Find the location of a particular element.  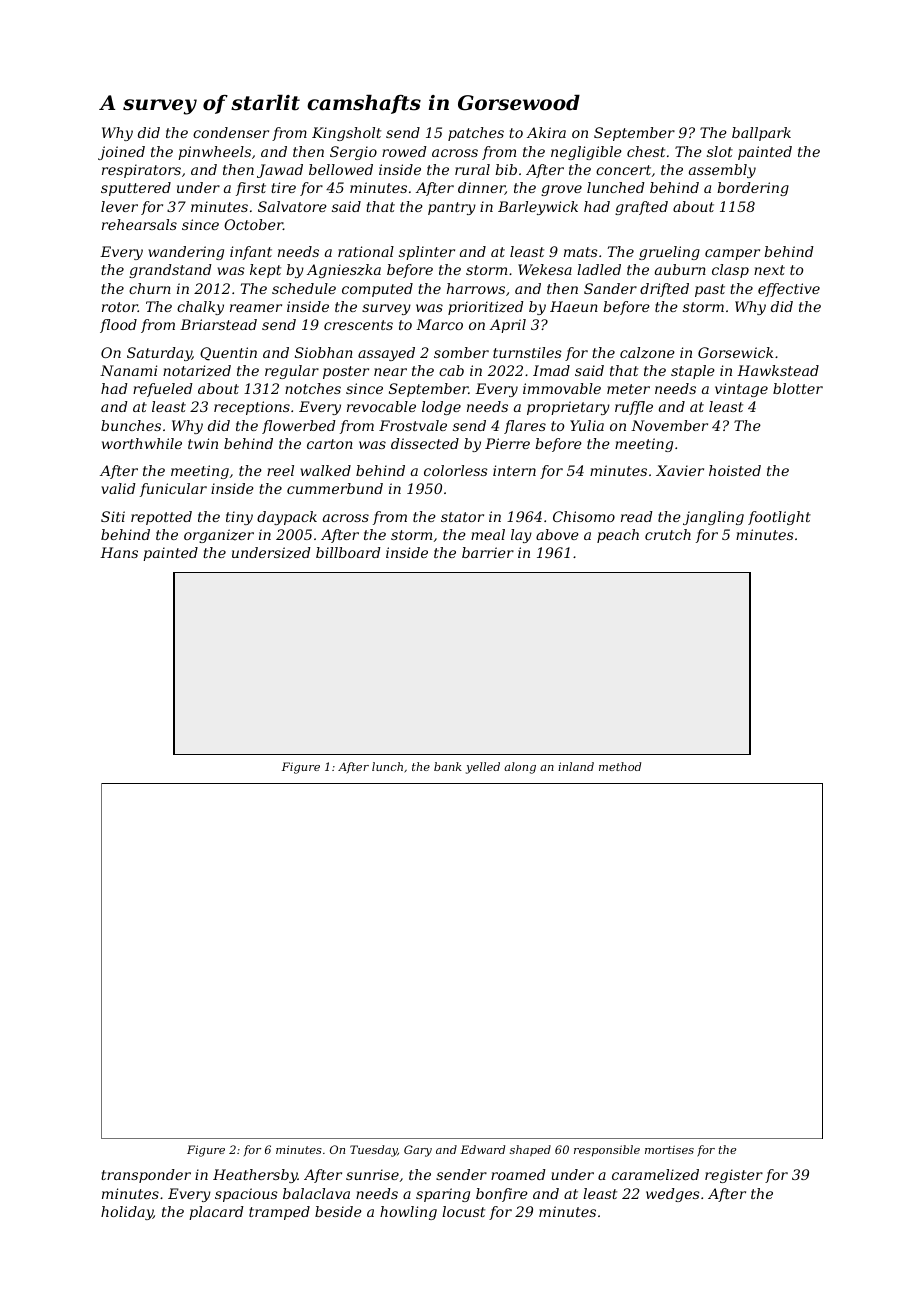

flares is located at coordinates (525, 427).
